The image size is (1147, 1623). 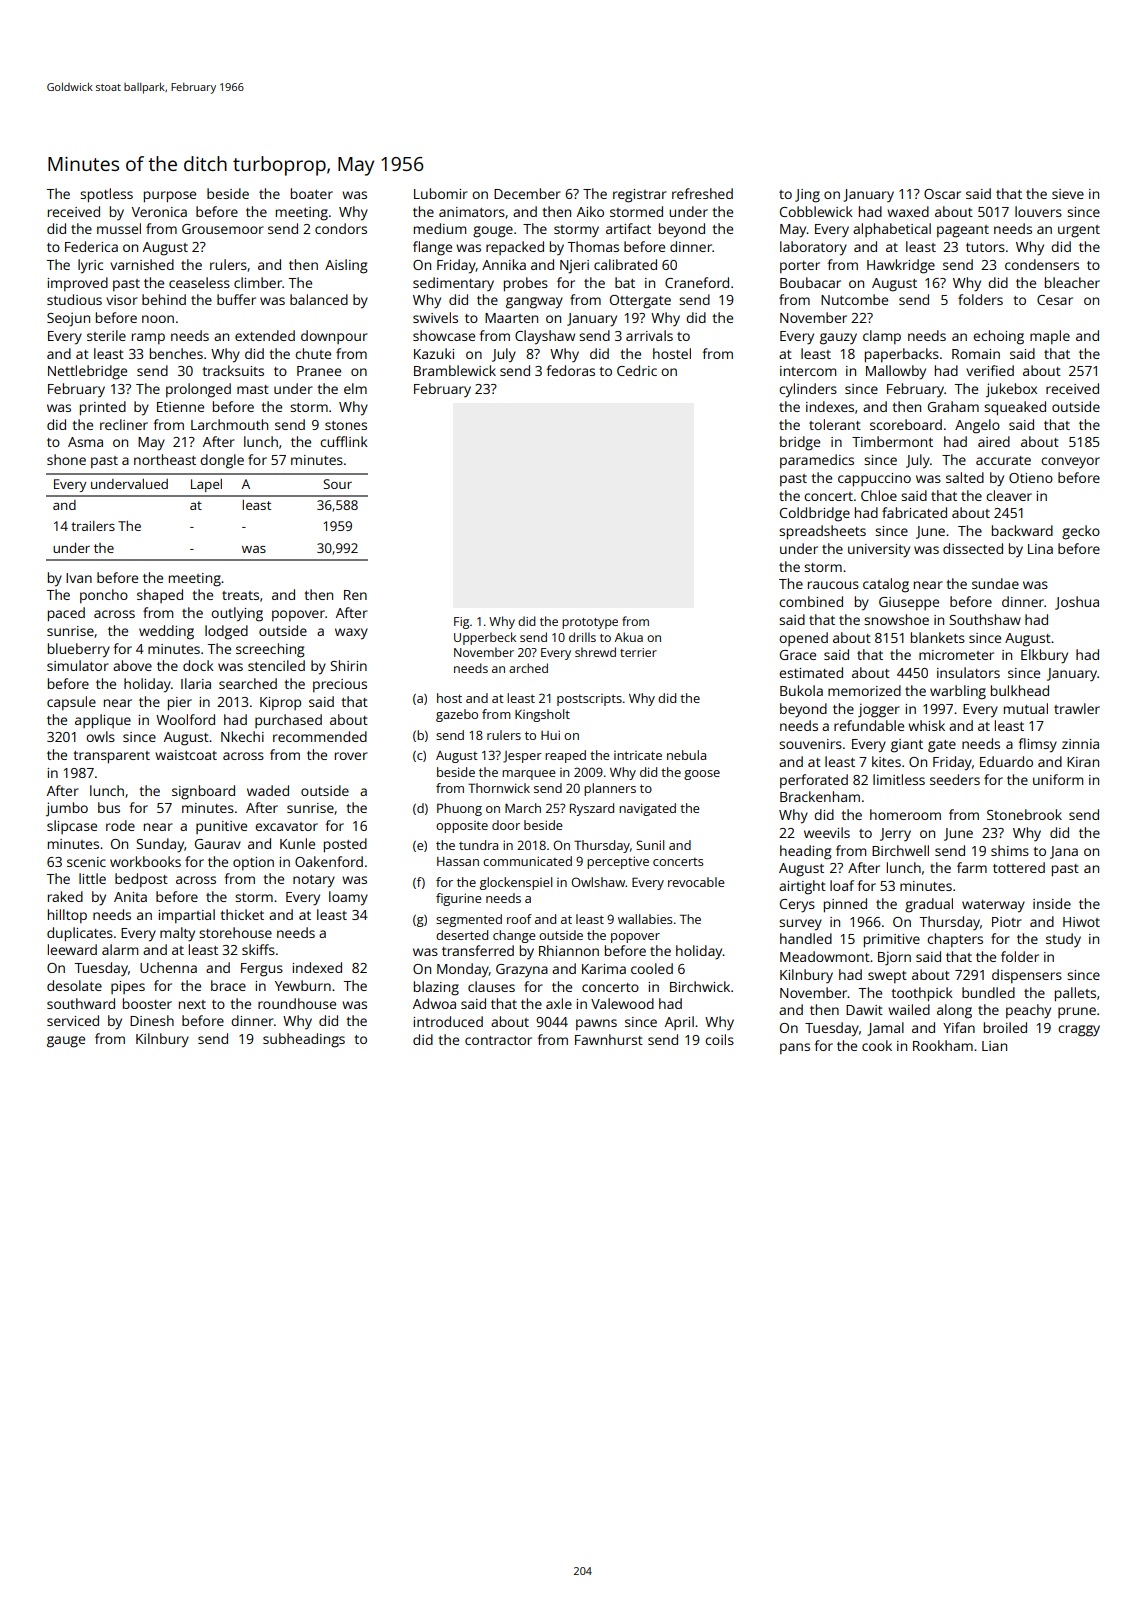 What do you see at coordinates (120, 949) in the screenshot?
I see `alarm` at bounding box center [120, 949].
